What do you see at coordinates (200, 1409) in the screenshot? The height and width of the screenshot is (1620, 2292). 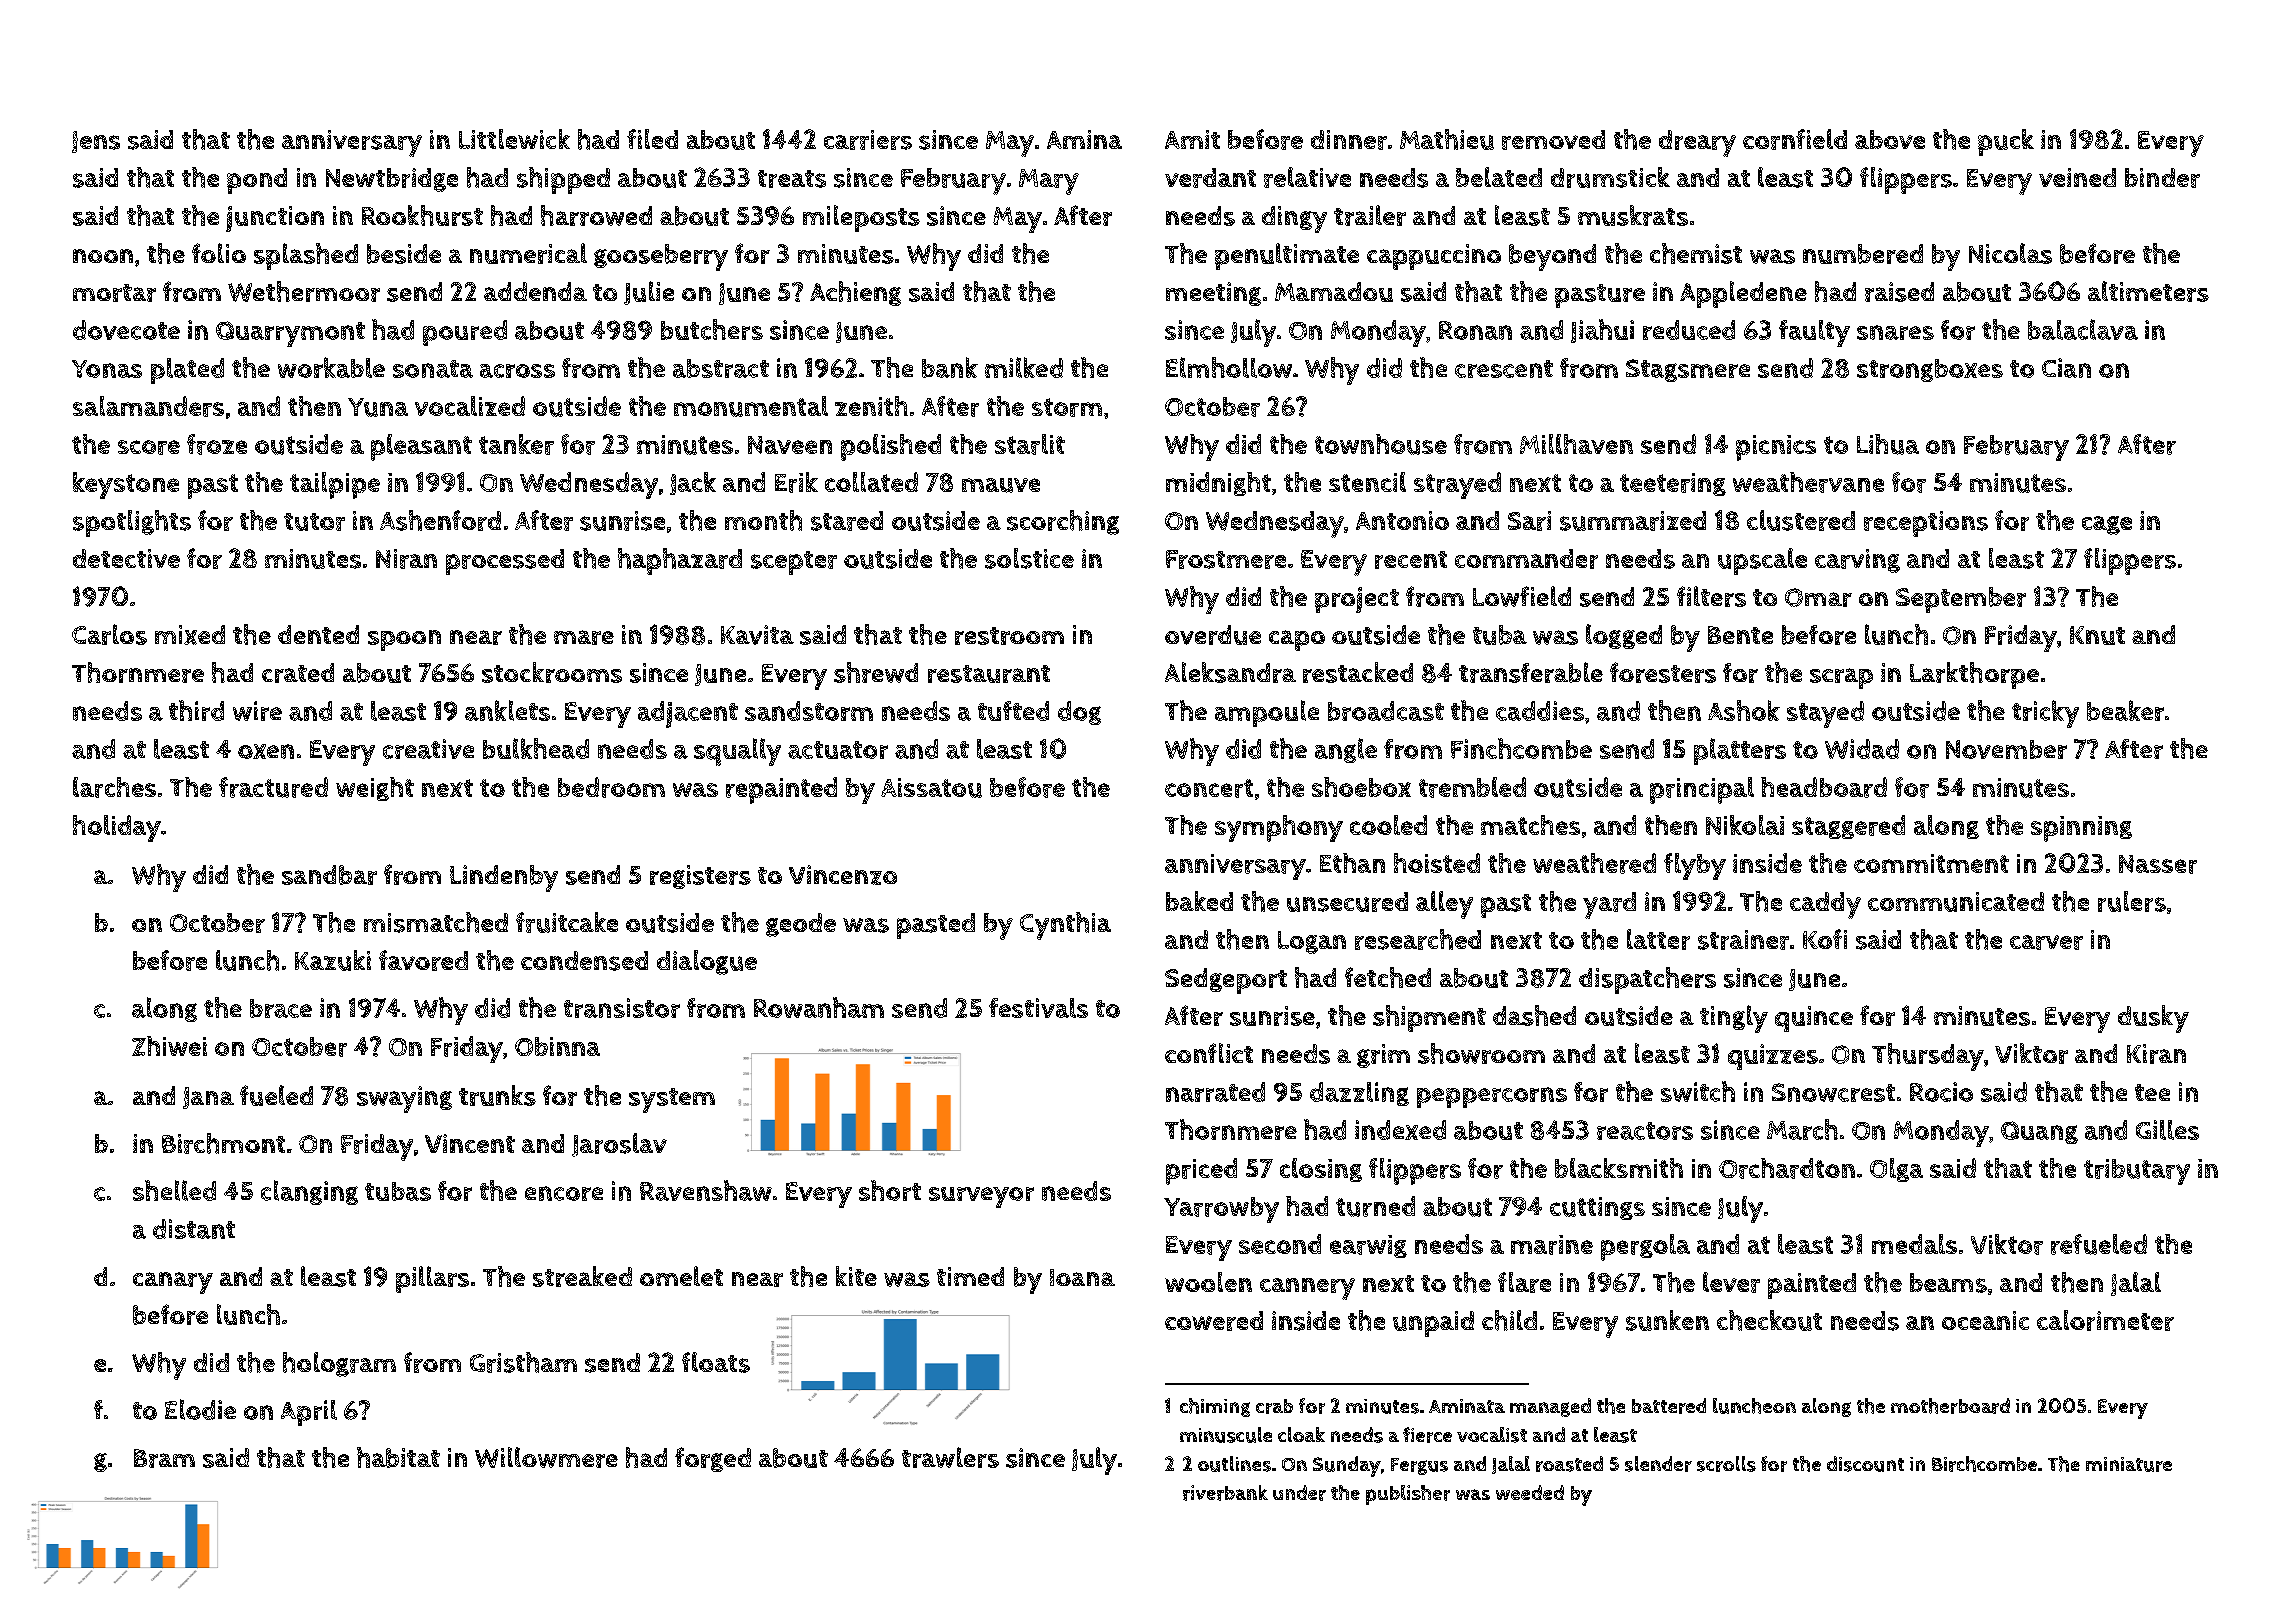 I see `Elodie` at bounding box center [200, 1409].
